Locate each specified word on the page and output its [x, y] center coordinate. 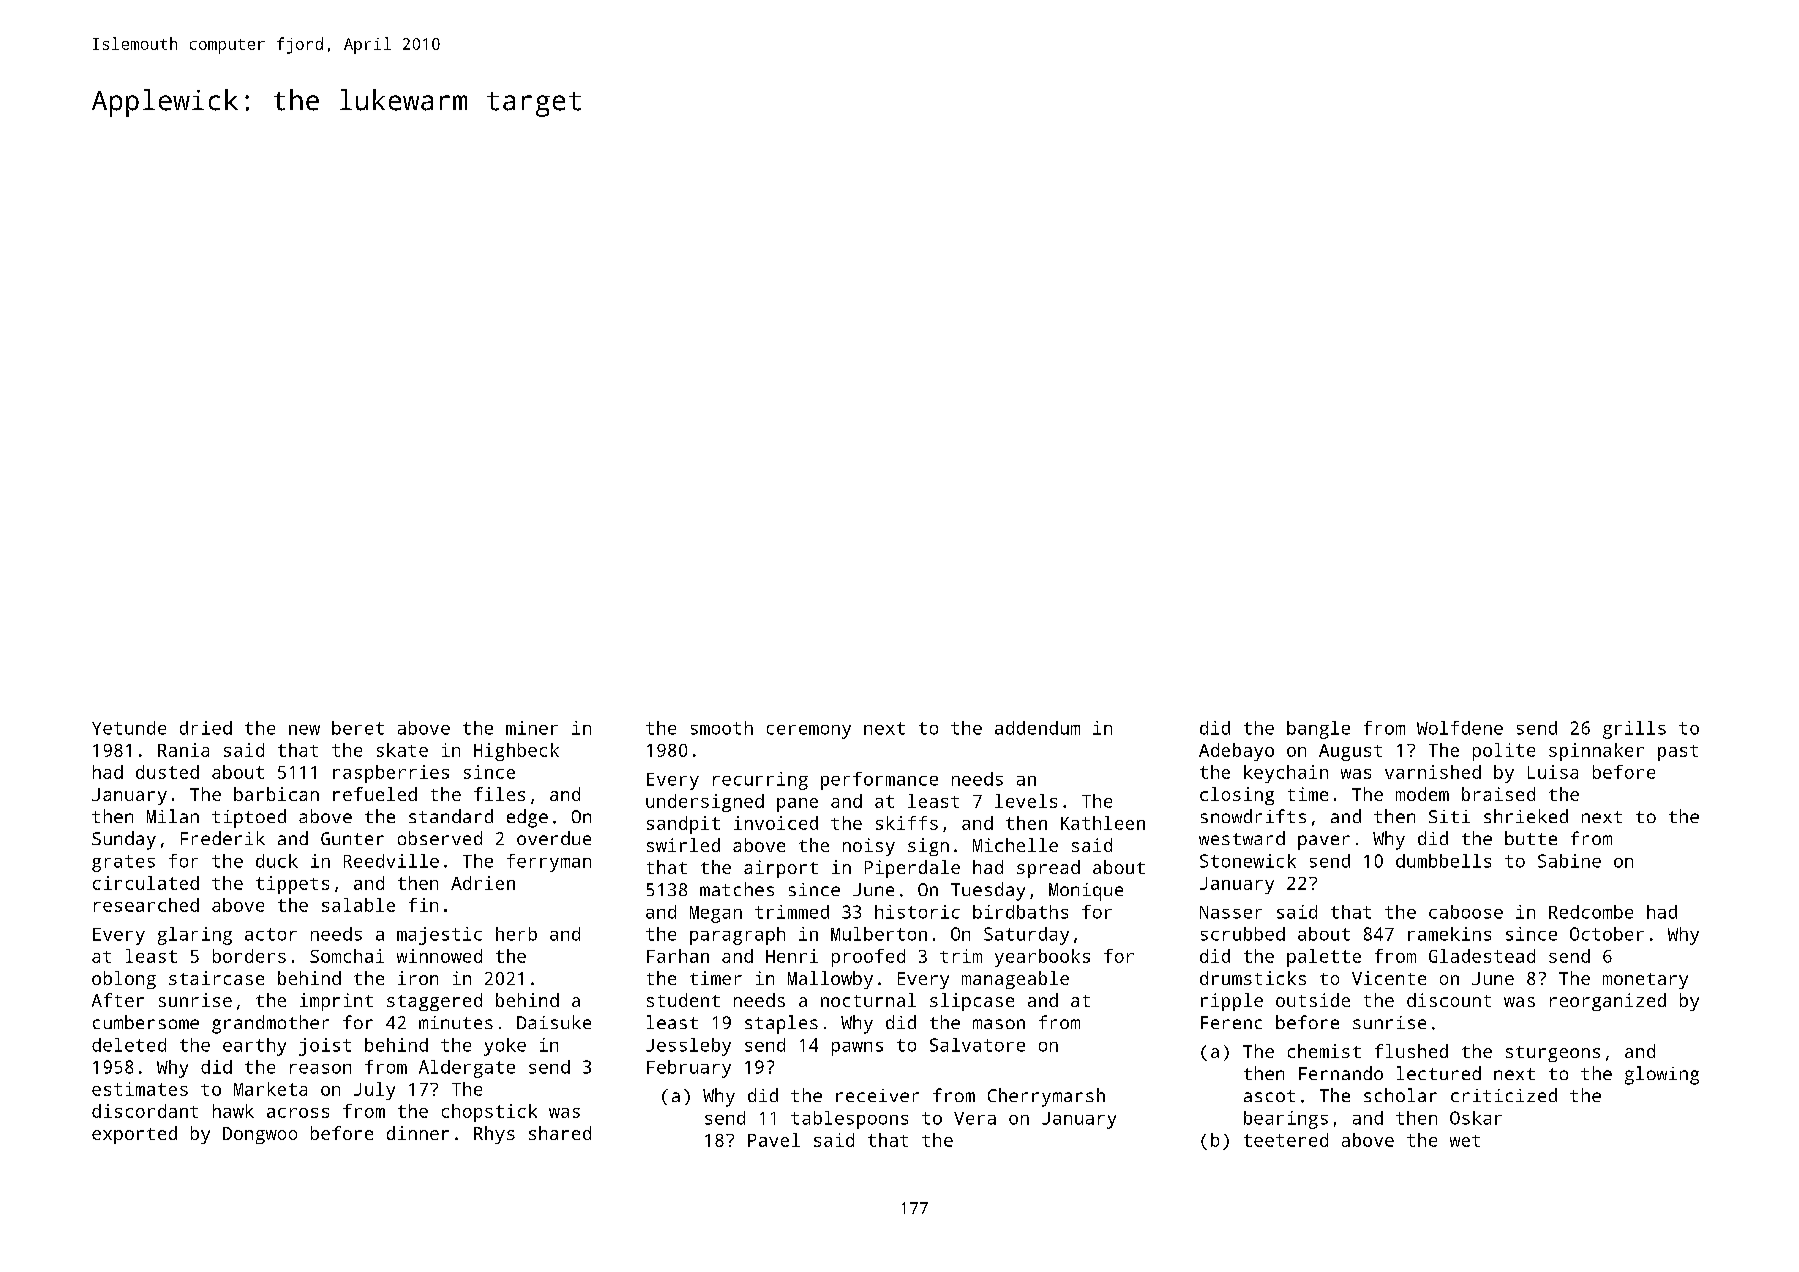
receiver [877, 1095]
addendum [1037, 728]
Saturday [1026, 936]
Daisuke [554, 1022]
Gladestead [1482, 956]
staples [781, 1024]
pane [797, 805]
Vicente [1389, 978]
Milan [173, 816]
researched [146, 905]
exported [134, 1135]
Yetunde [129, 728]
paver [1324, 842]
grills [1634, 730]
